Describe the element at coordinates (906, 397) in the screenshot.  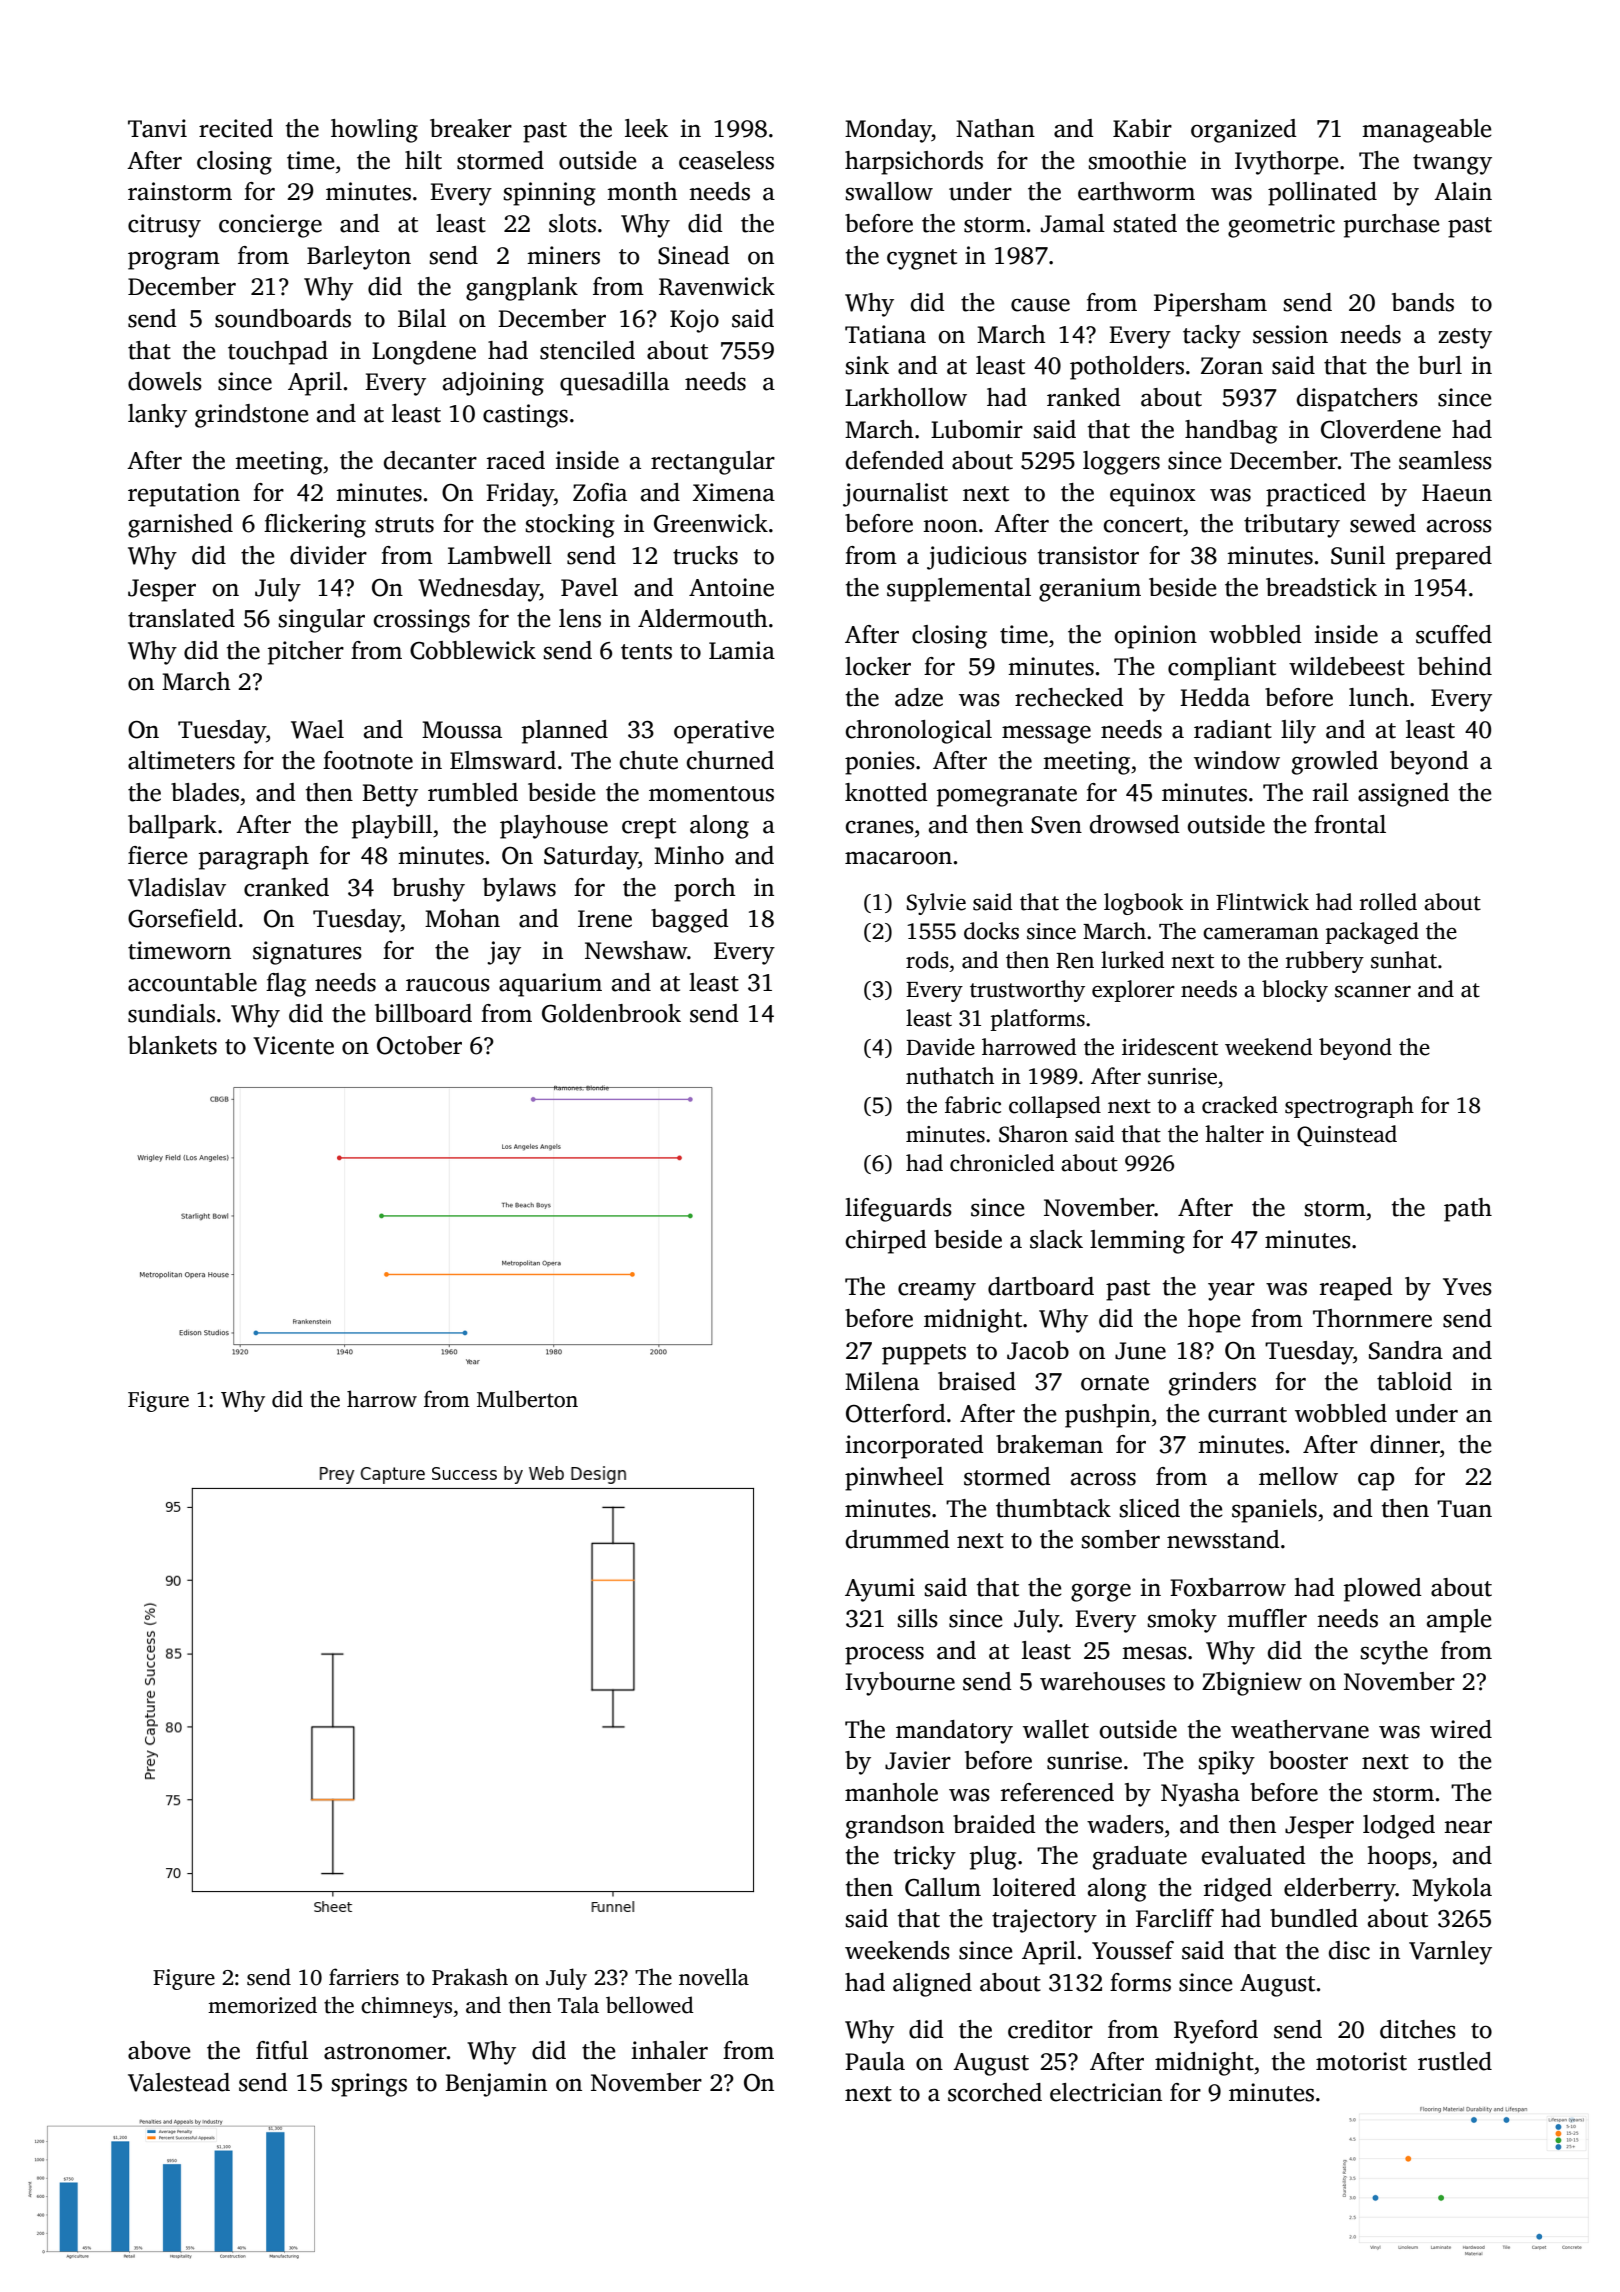
I see `Larkhollow` at that location.
